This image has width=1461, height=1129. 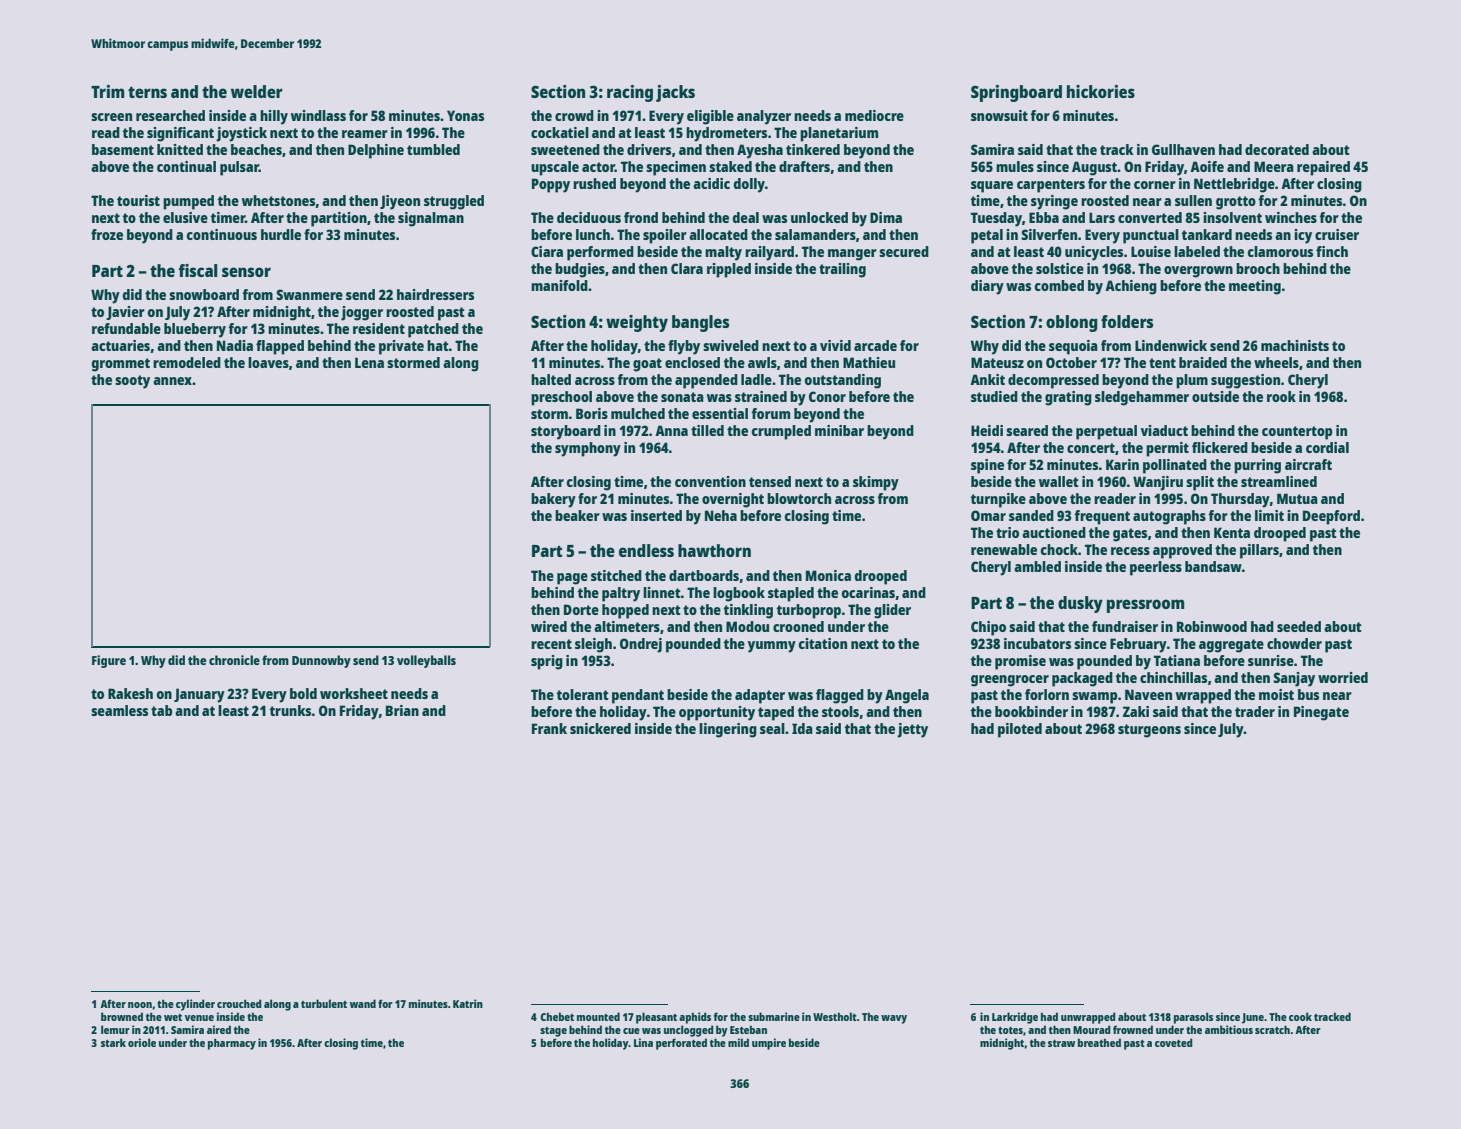 I want to click on moist, so click(x=1276, y=694).
